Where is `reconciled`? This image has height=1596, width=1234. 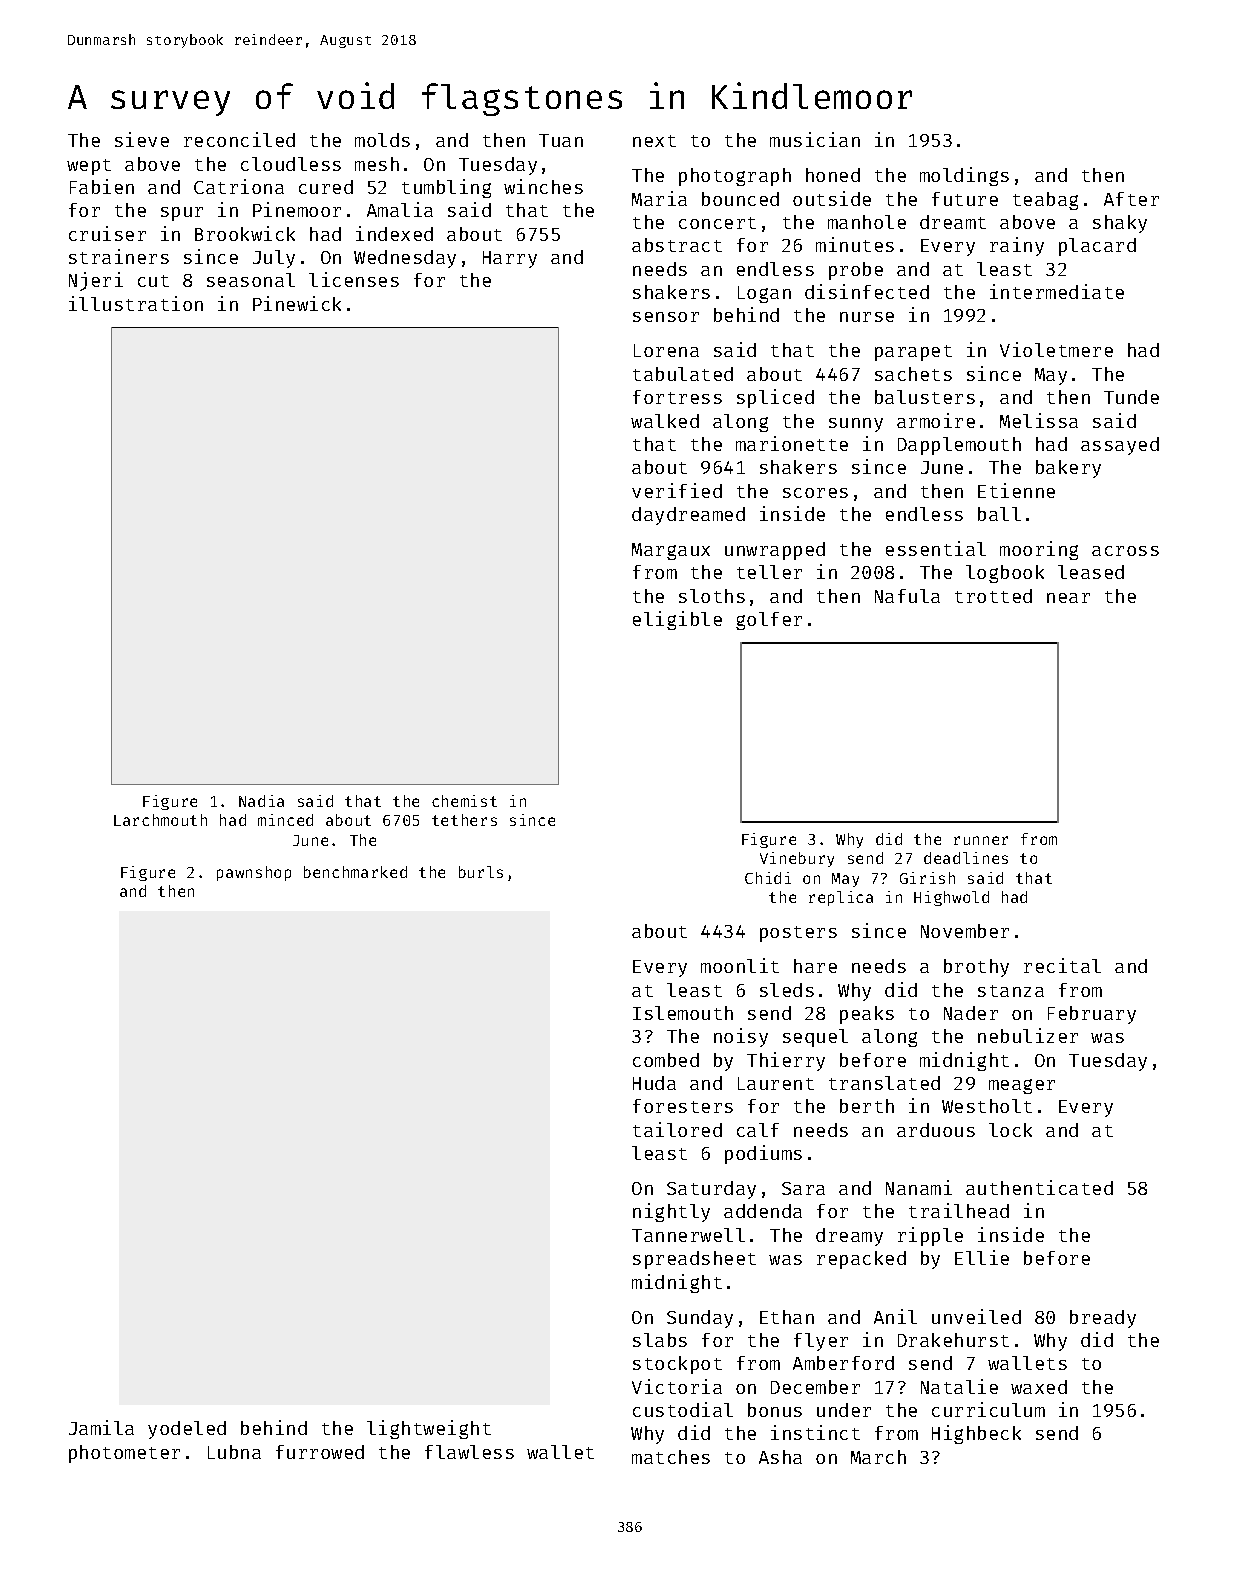 reconciled is located at coordinates (239, 139).
